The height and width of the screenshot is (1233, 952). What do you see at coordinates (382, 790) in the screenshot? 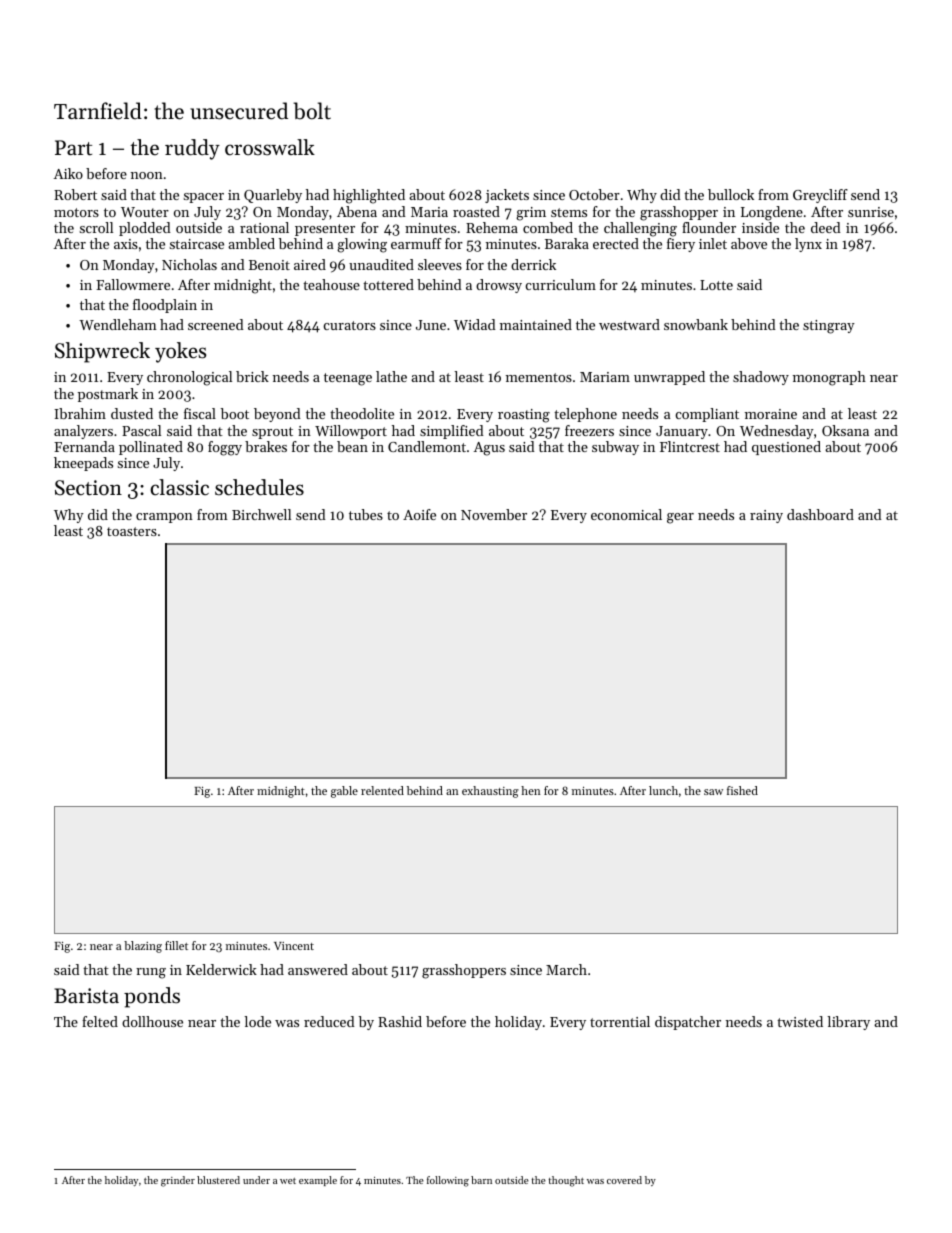
I see `relented` at bounding box center [382, 790].
